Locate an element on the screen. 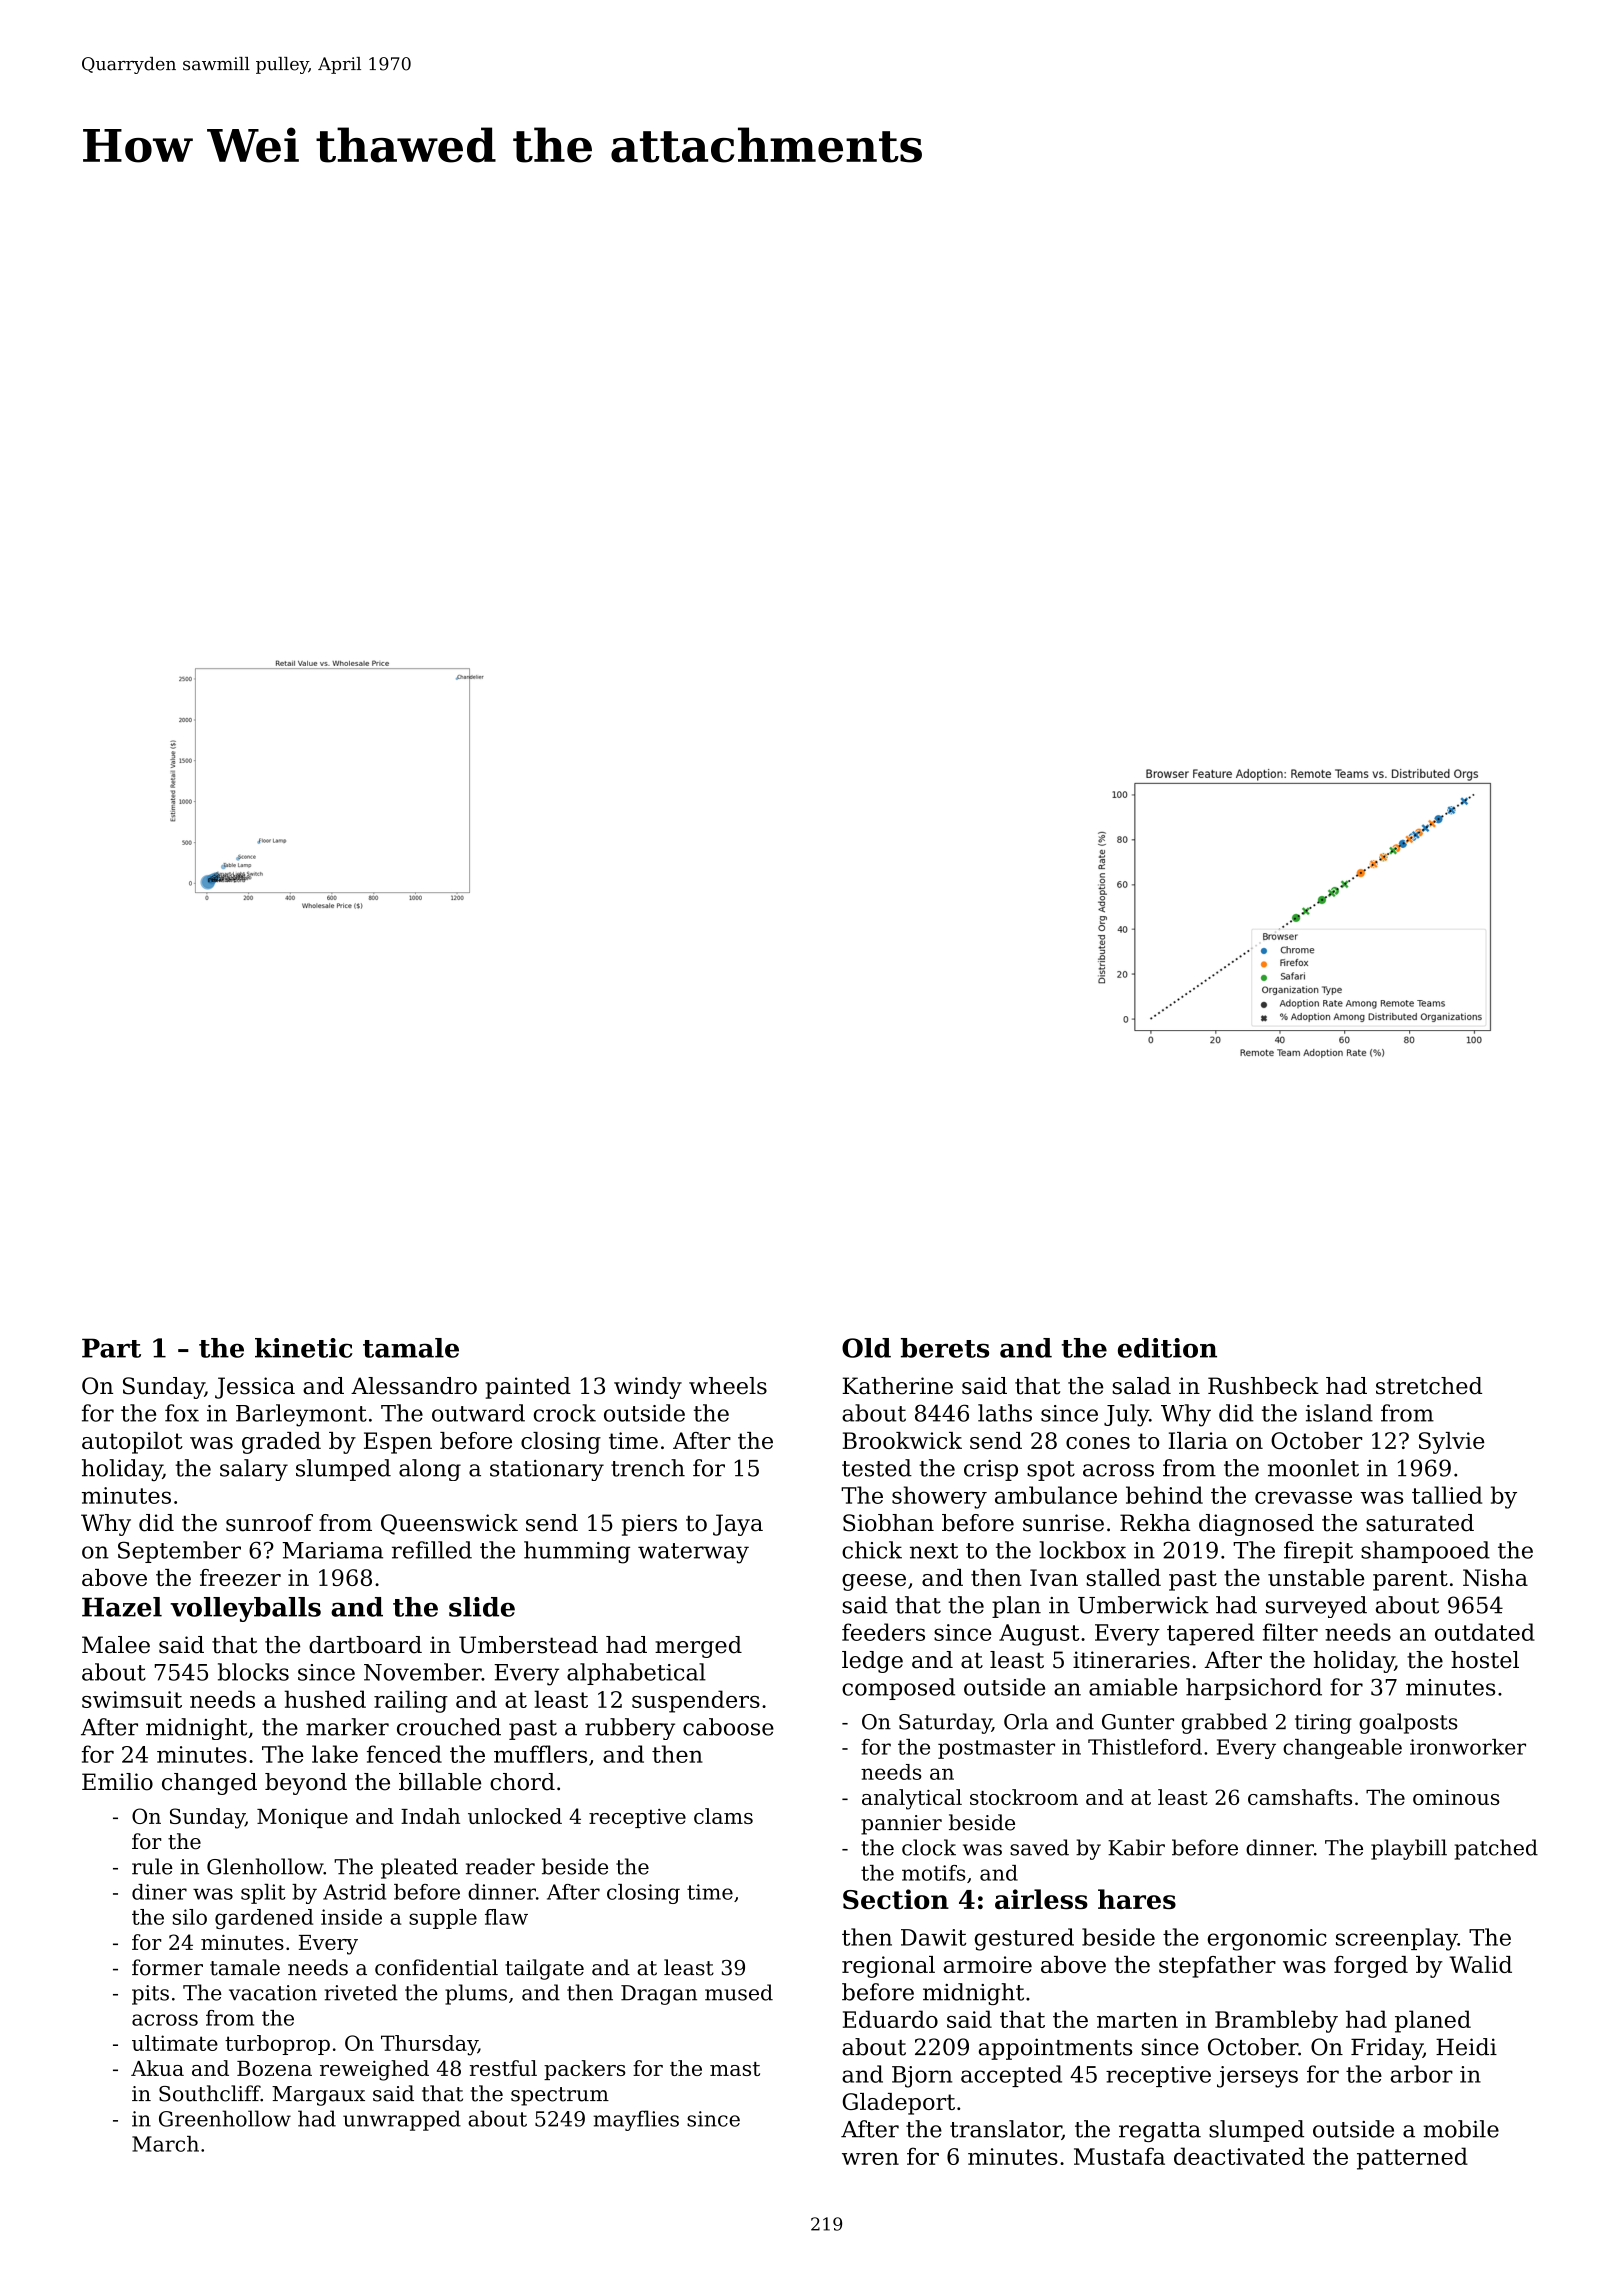  swimsuit is located at coordinates (132, 1699).
